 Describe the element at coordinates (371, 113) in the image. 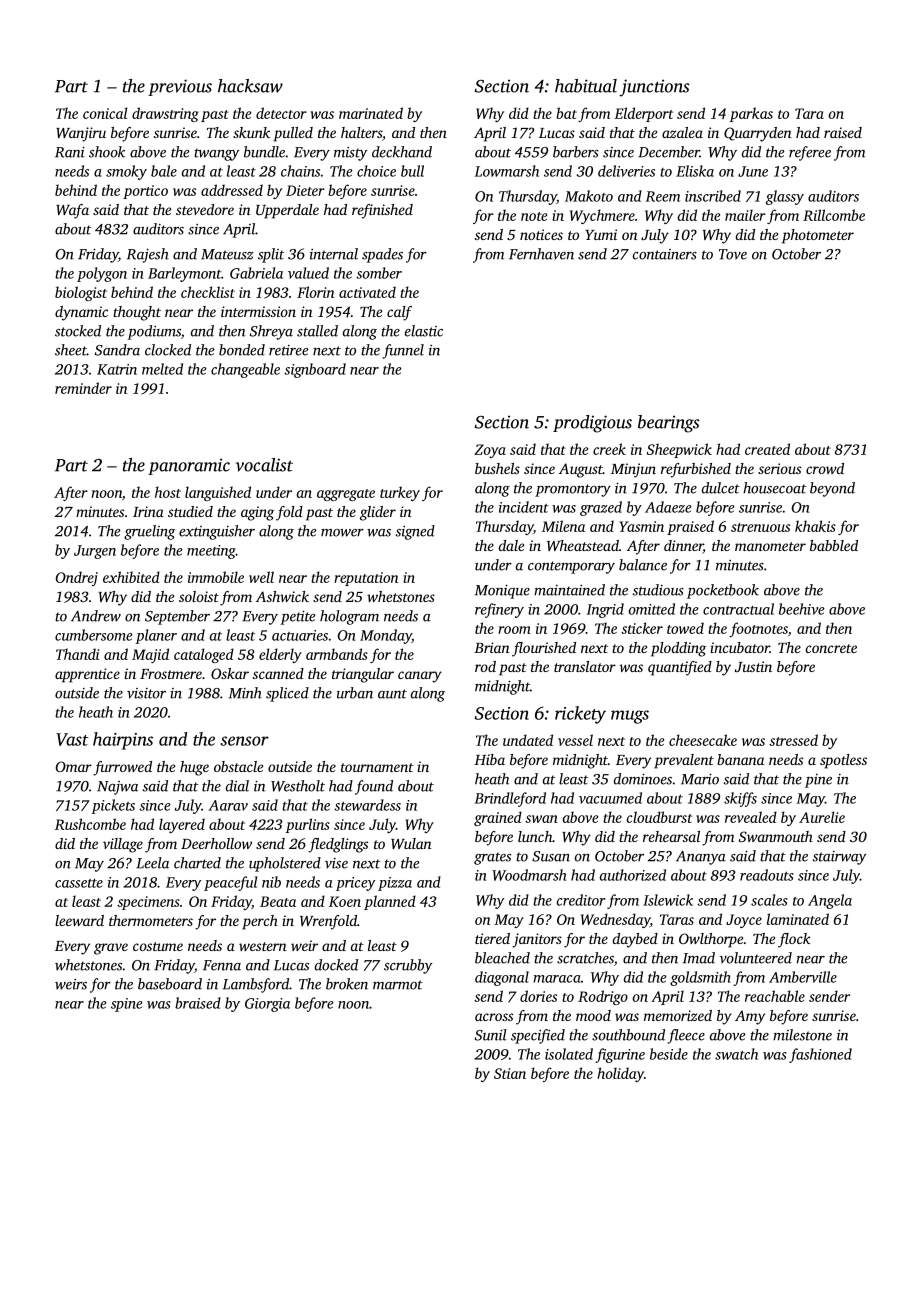

I see `marinated` at that location.
